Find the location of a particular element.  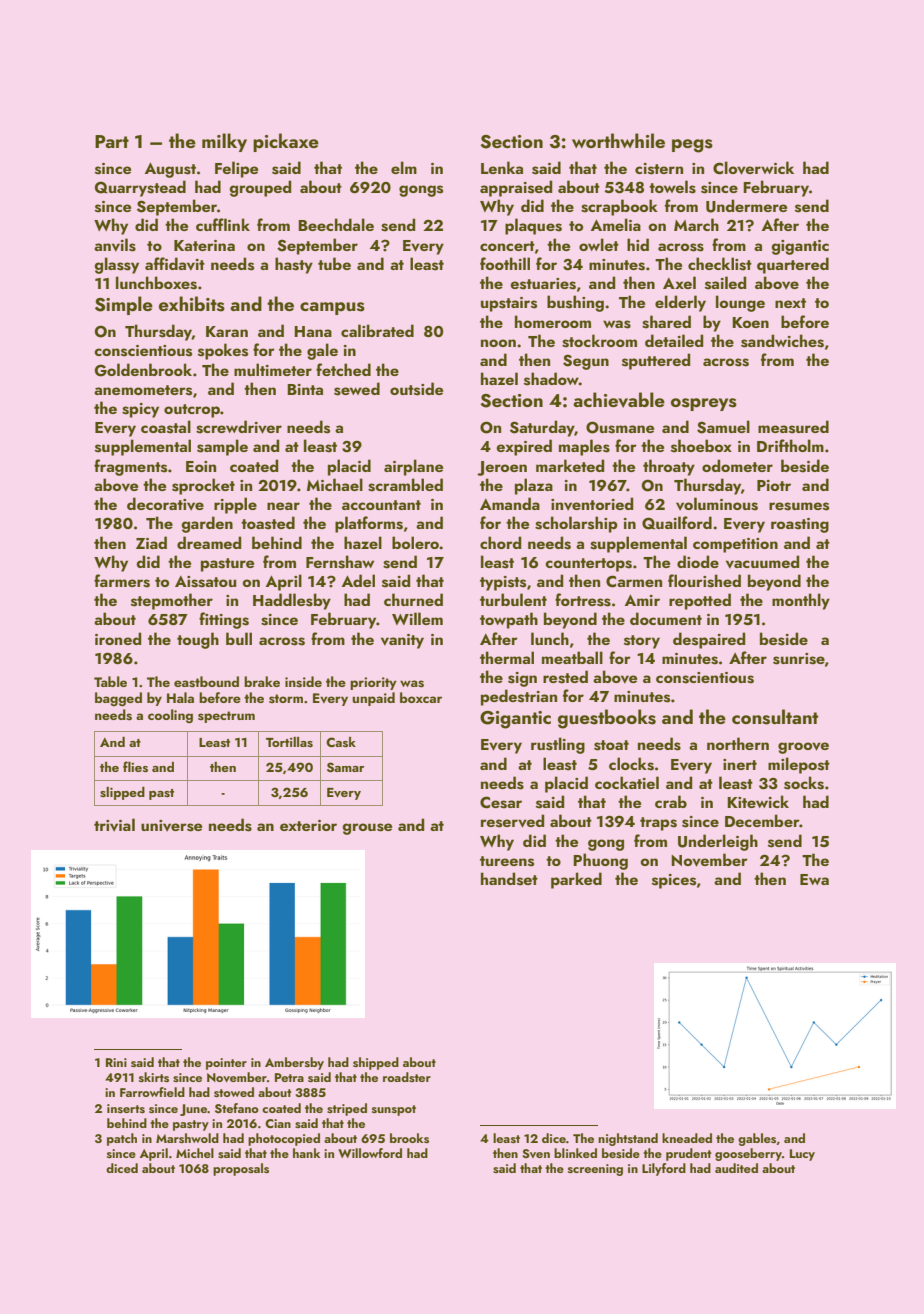

Underleigh is located at coordinates (718, 842).
